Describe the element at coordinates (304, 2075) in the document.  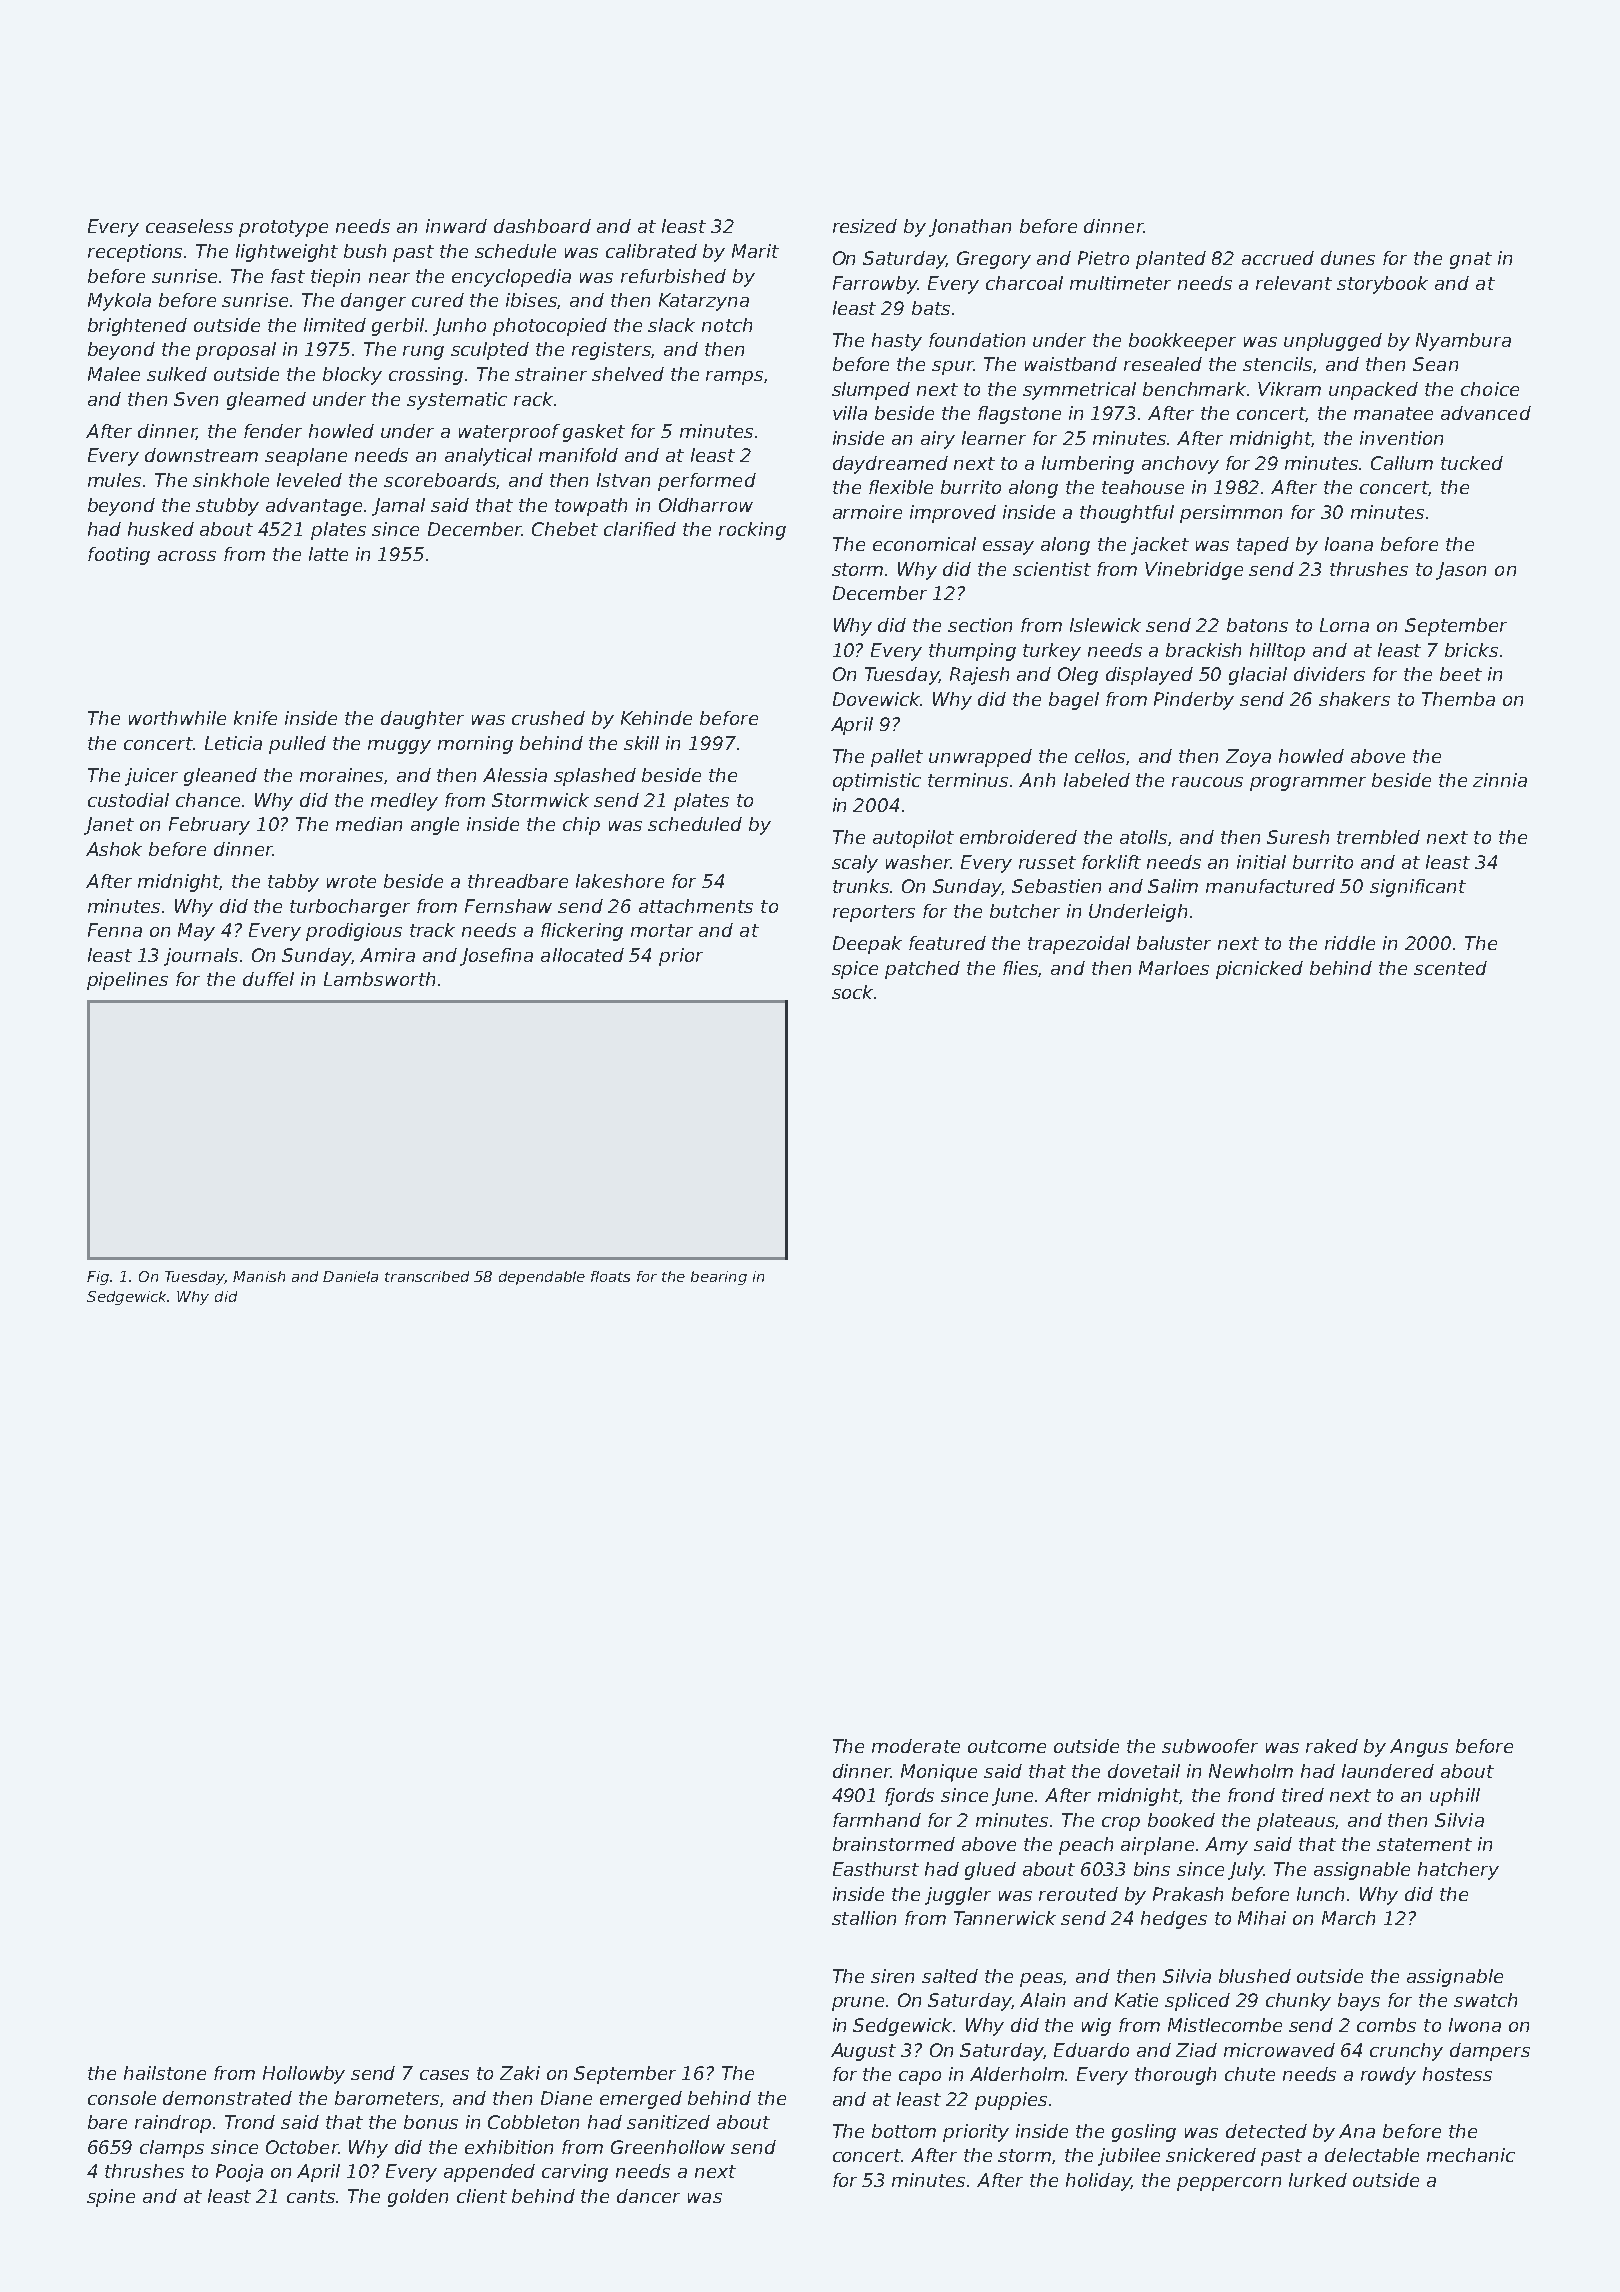
I see `Hollowby` at that location.
